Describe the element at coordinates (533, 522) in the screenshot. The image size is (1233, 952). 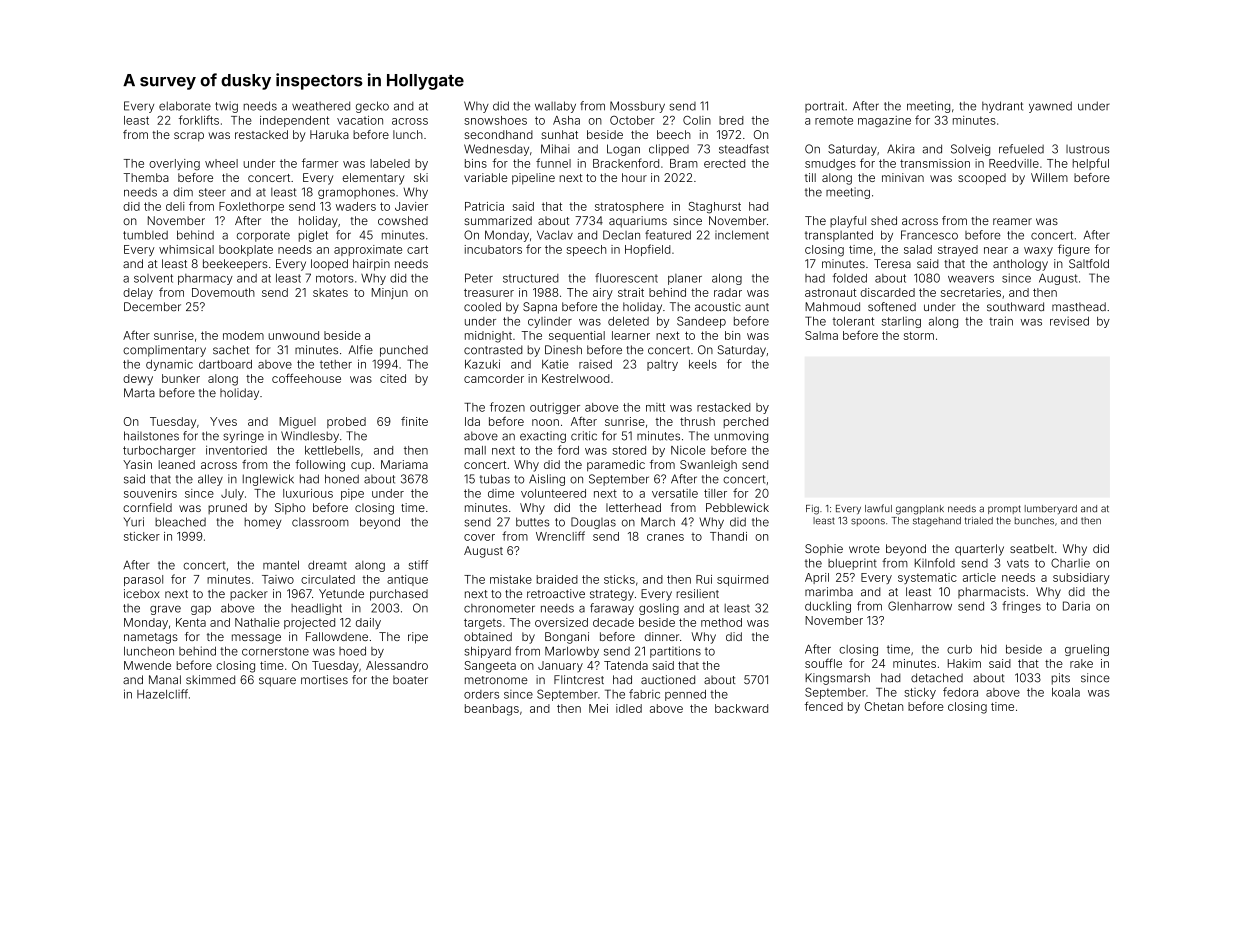
I see `buttes` at that location.
